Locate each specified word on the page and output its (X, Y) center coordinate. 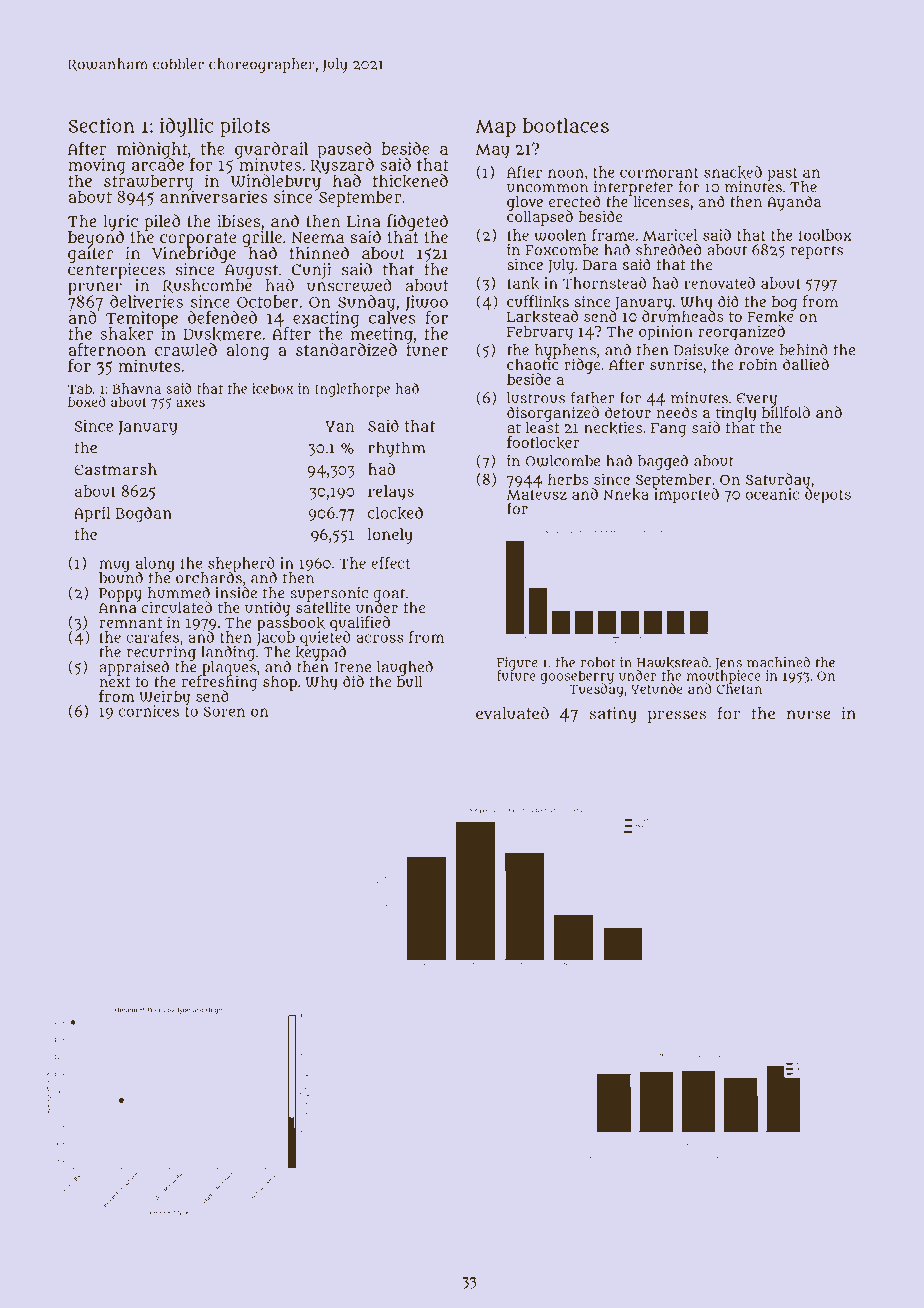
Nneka (626, 494)
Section (101, 125)
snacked (733, 172)
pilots (245, 127)
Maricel (670, 235)
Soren (224, 711)
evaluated (512, 713)
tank (523, 283)
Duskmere (222, 334)
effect (390, 563)
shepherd (241, 564)
